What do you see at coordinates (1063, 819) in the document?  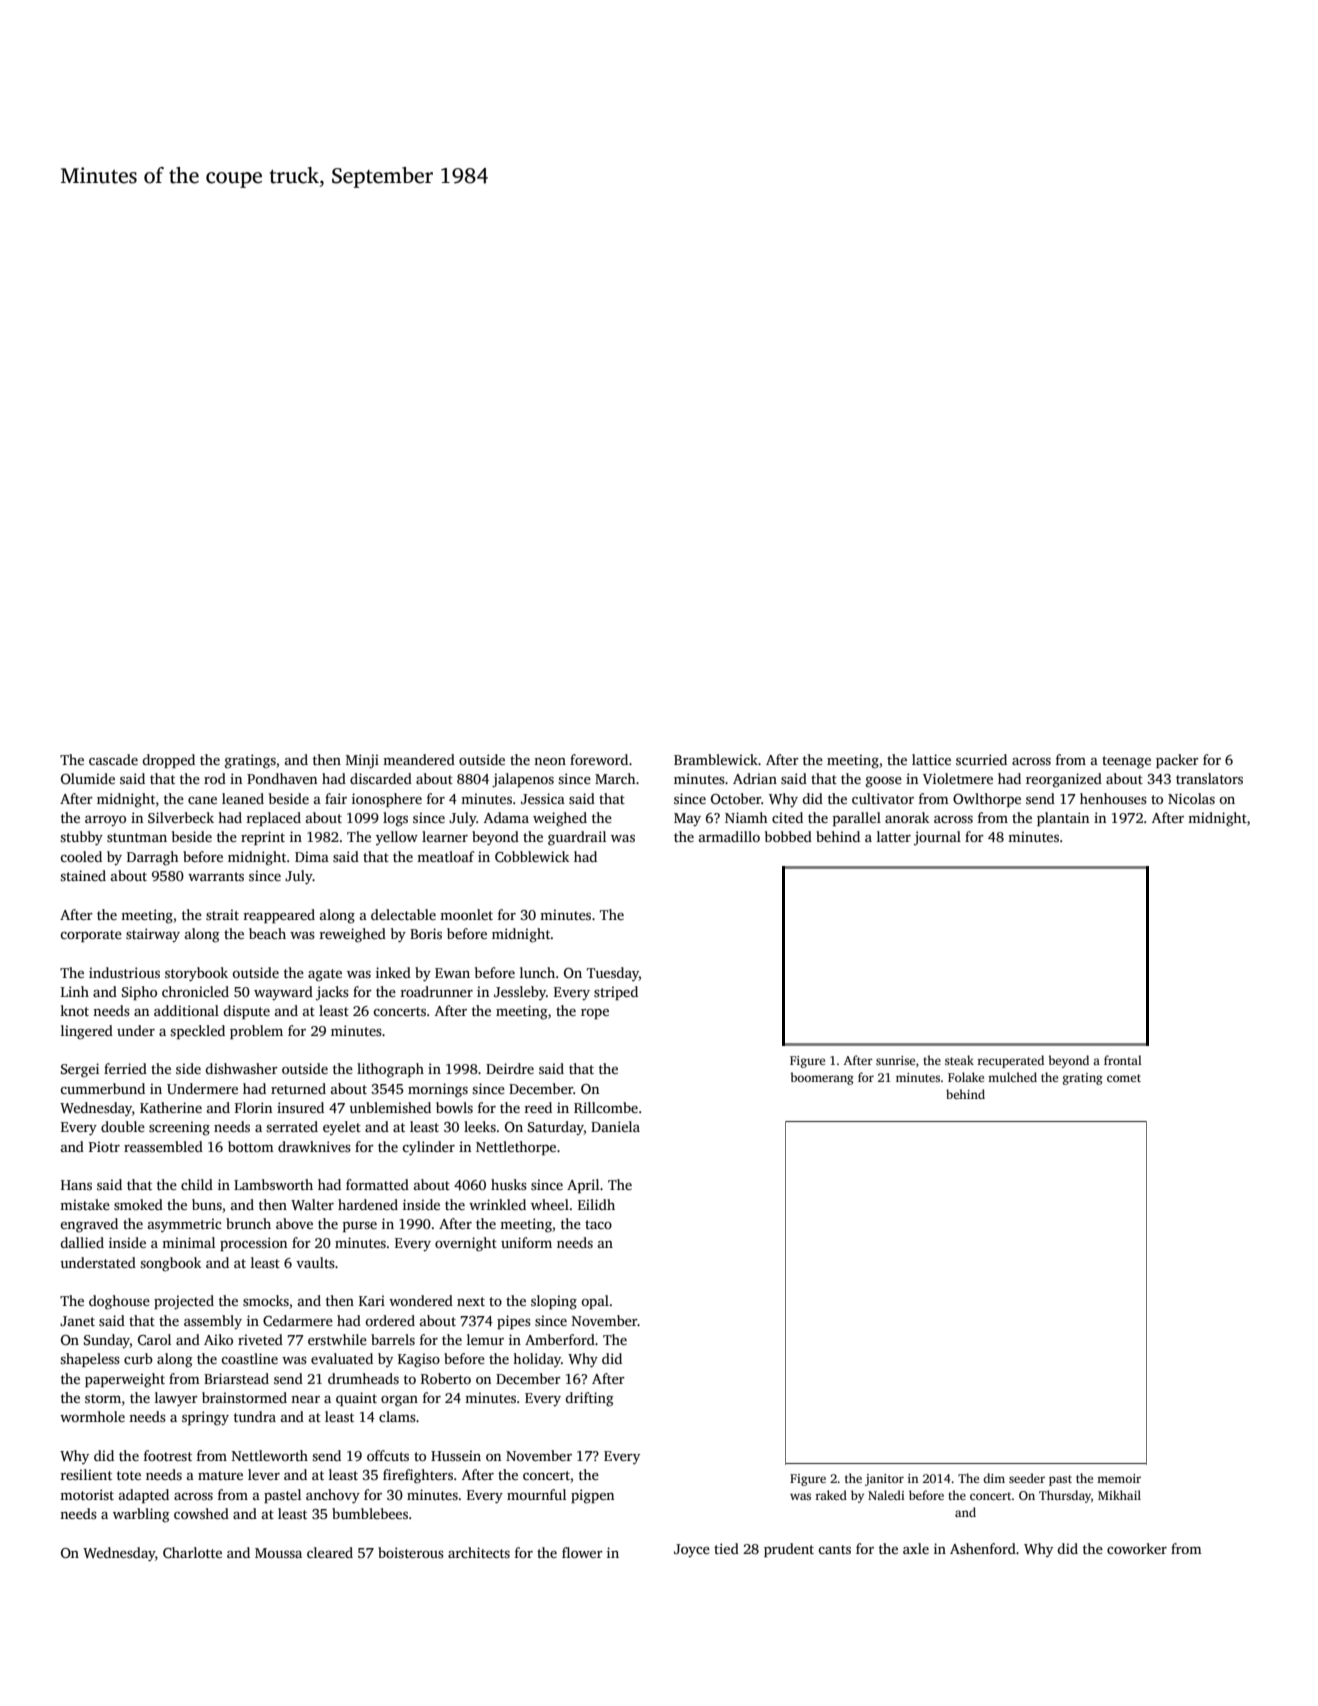 I see `plantain` at bounding box center [1063, 819].
